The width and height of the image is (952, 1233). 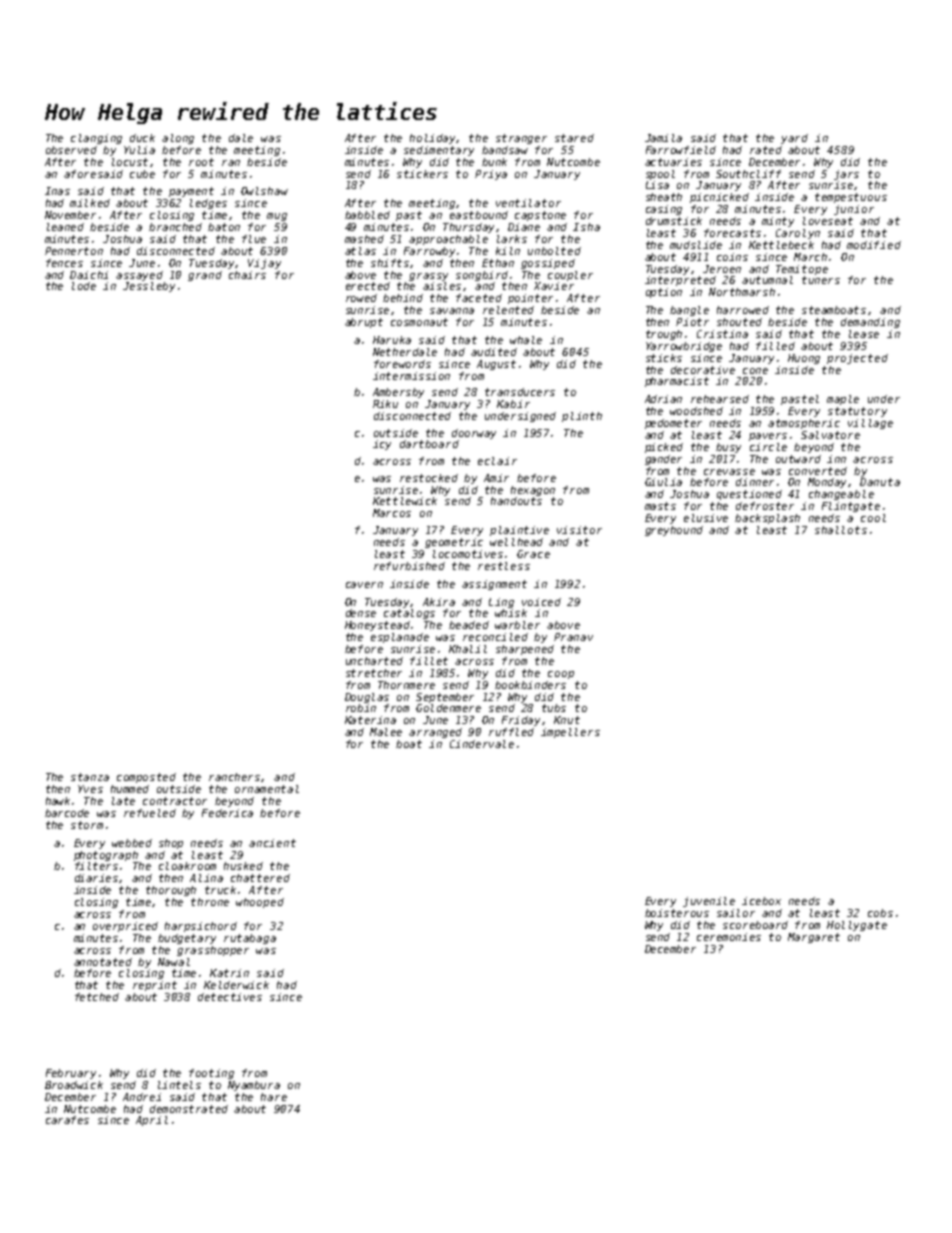 What do you see at coordinates (663, 138) in the image?
I see `Jamila` at bounding box center [663, 138].
